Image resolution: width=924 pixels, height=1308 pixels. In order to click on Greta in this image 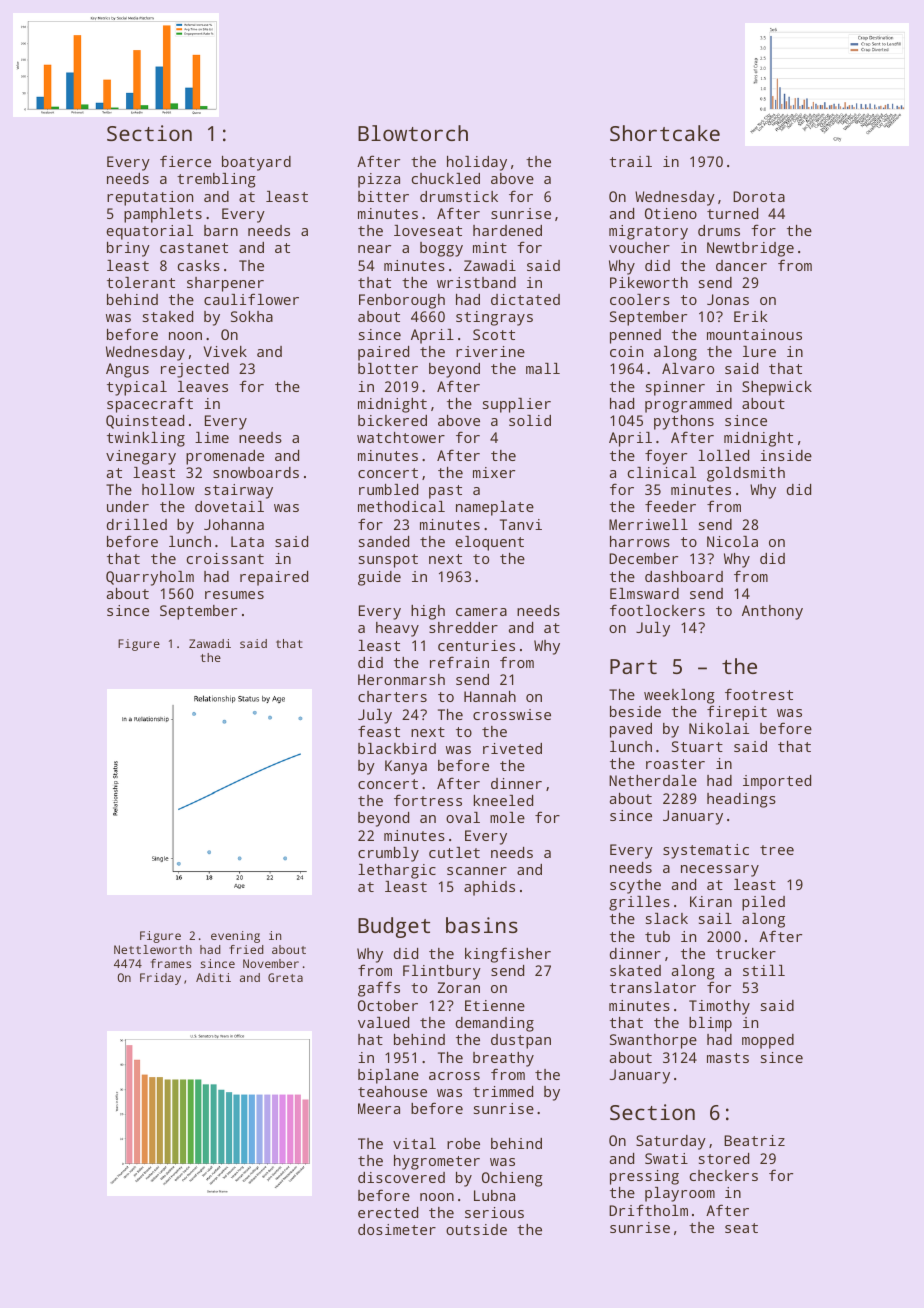, I will do `click(285, 977)`.
